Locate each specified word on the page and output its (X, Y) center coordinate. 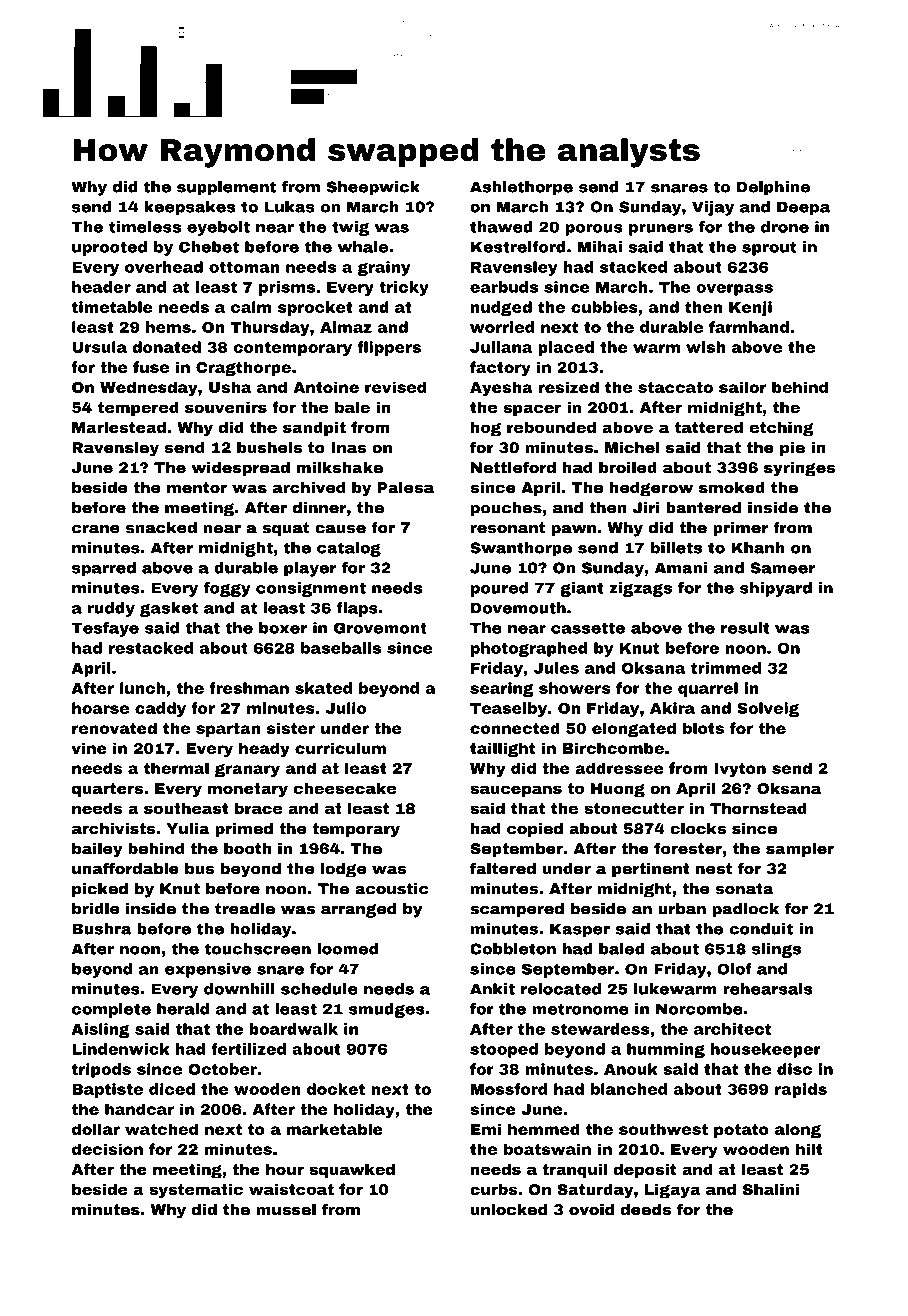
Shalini (771, 1189)
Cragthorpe (243, 368)
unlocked (509, 1209)
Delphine (773, 188)
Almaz (346, 327)
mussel (286, 1210)
